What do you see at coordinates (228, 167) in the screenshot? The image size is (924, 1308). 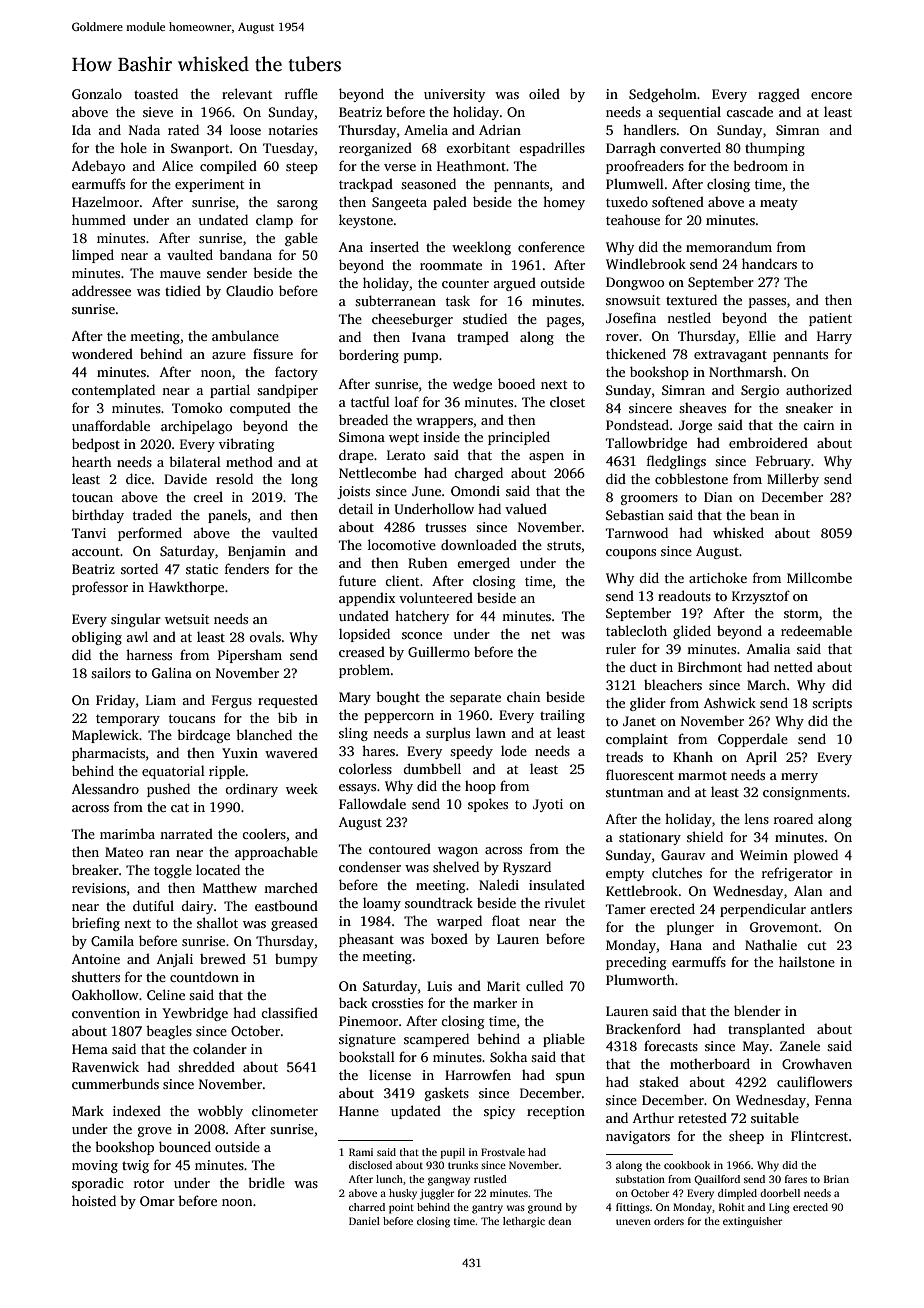 I see `compiled` at bounding box center [228, 167].
